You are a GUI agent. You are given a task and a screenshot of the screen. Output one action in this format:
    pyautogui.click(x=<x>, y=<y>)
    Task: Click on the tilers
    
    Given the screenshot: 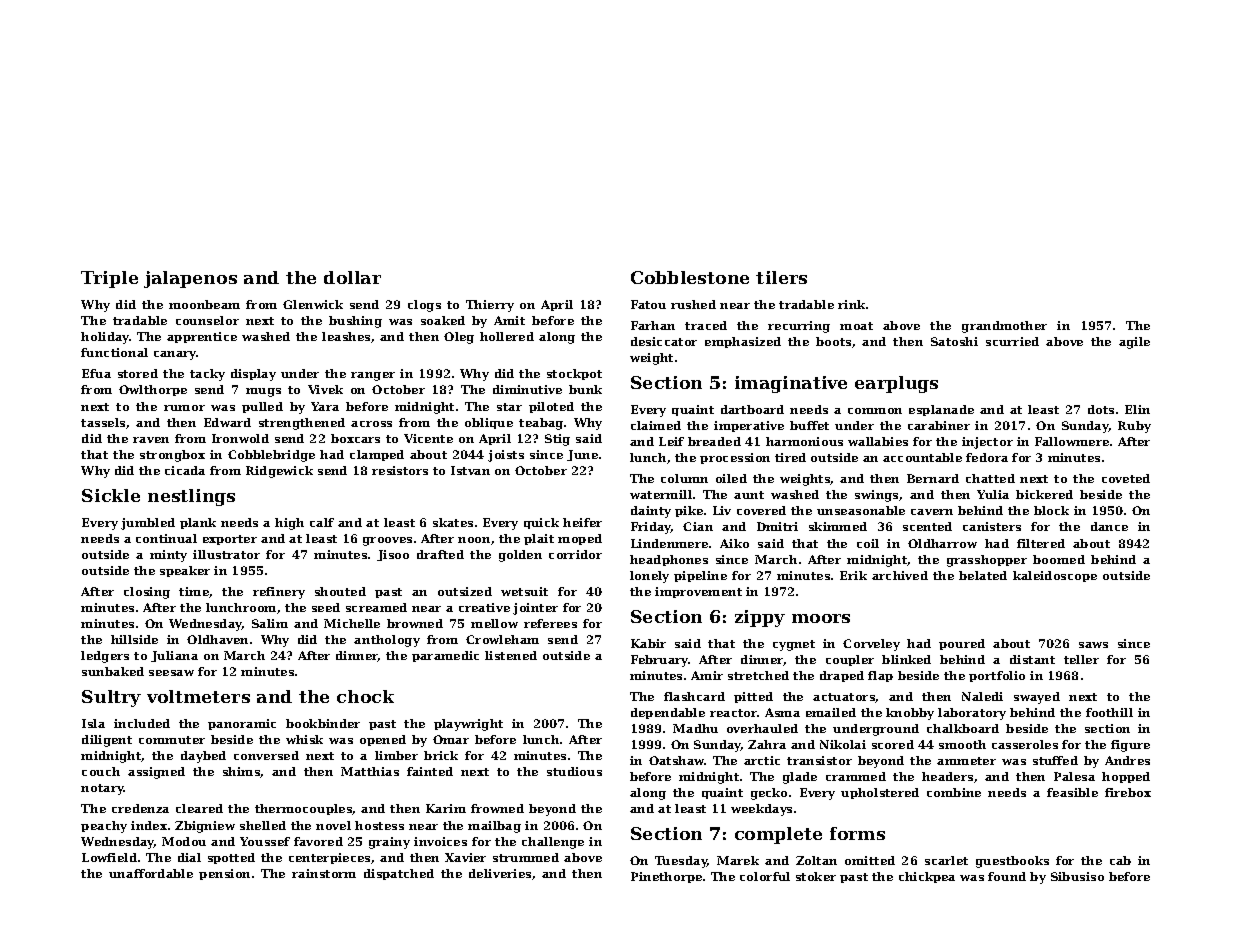 What is the action you would take?
    pyautogui.click(x=781, y=277)
